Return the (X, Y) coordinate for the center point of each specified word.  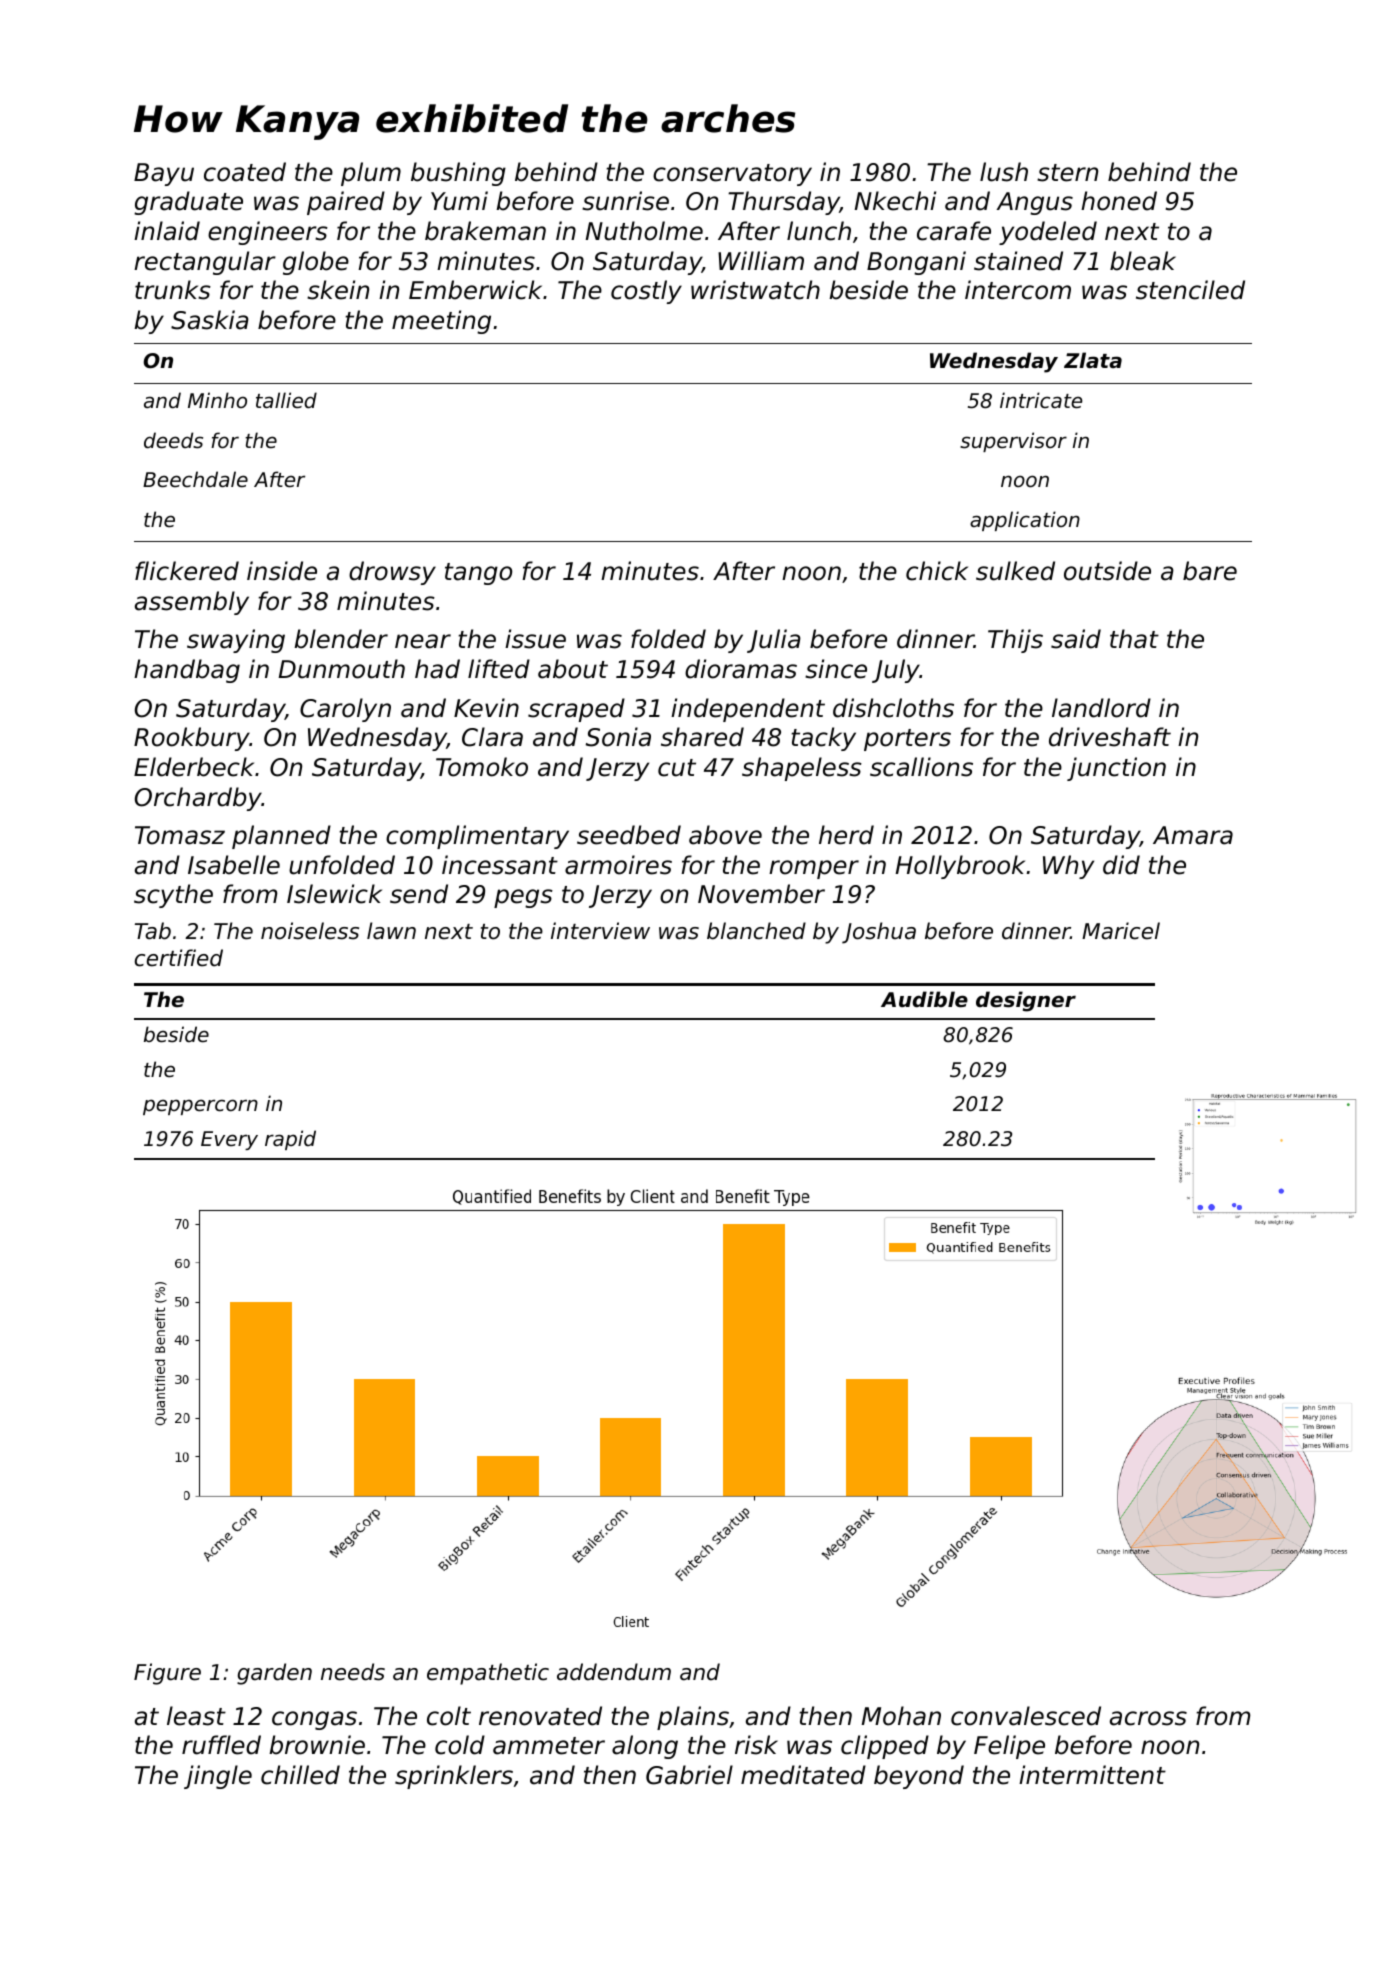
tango (478, 574)
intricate (1041, 400)
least (196, 1716)
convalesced (1026, 1716)
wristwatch (755, 290)
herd (846, 835)
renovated (540, 1716)
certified (179, 958)
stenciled (1190, 290)
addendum (614, 1672)
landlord (1101, 708)
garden (274, 1674)
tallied (286, 400)
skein (338, 290)
